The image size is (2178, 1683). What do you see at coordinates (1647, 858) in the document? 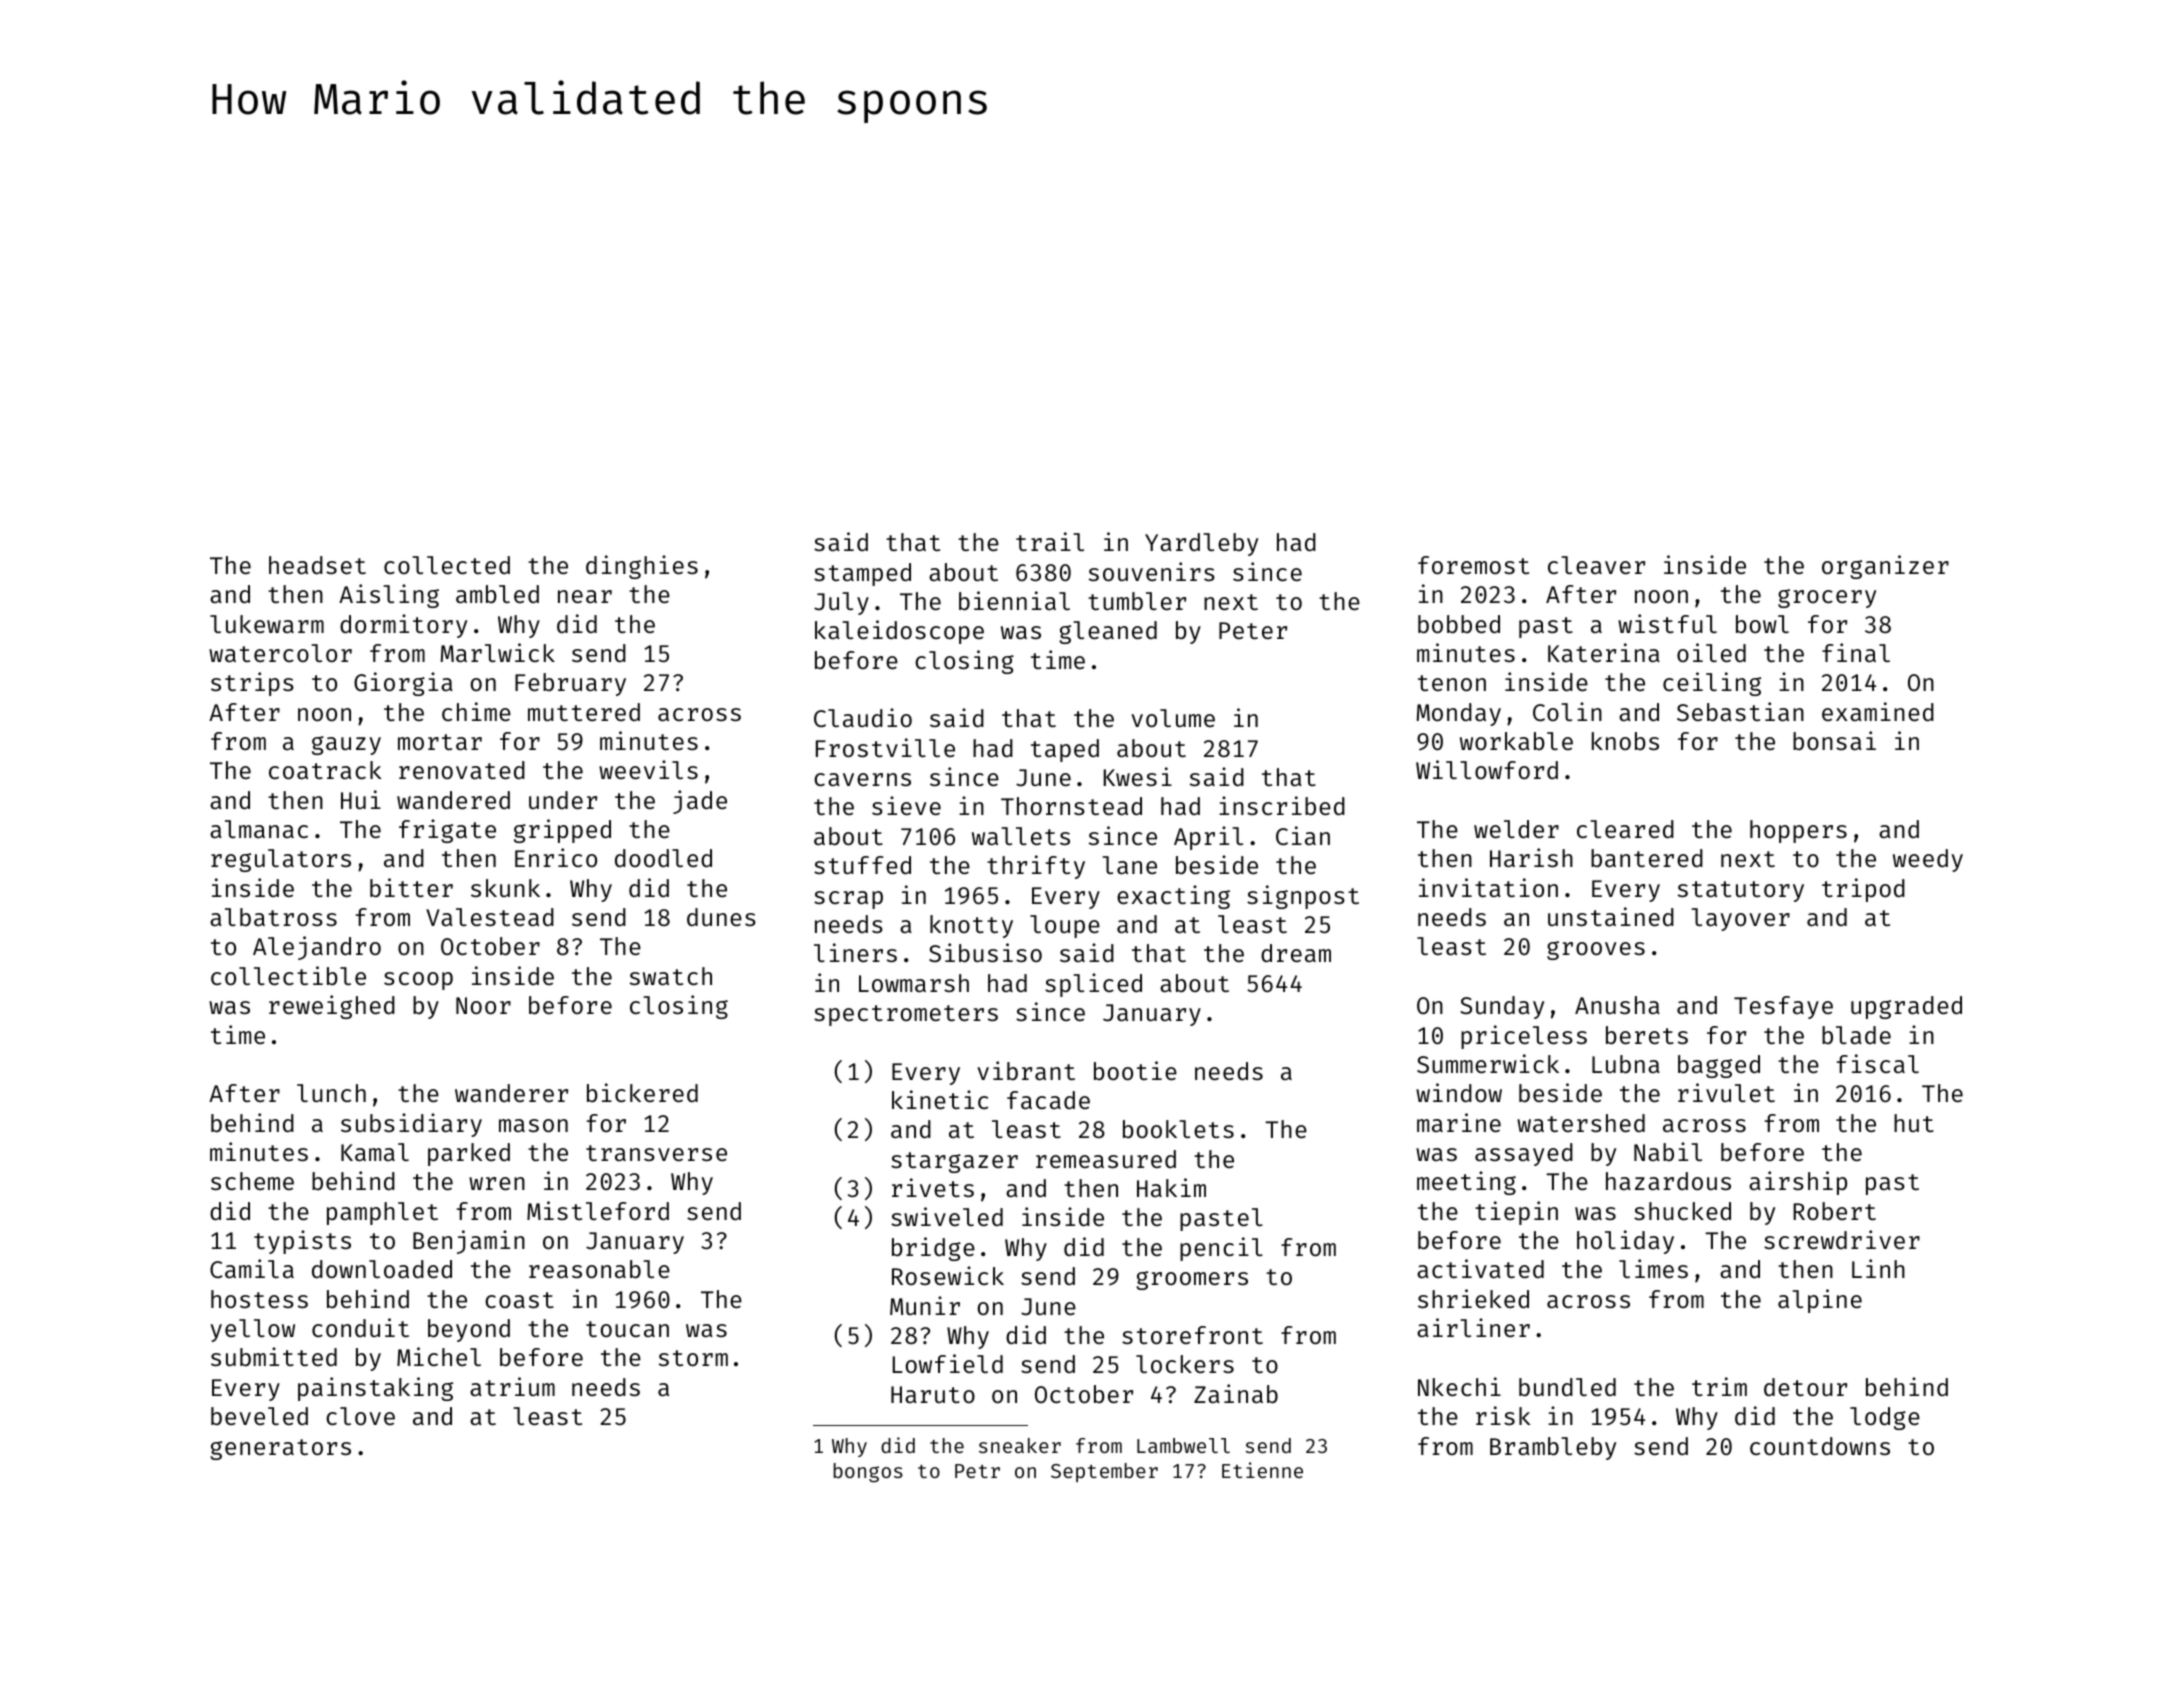
I see `bantered` at bounding box center [1647, 858].
